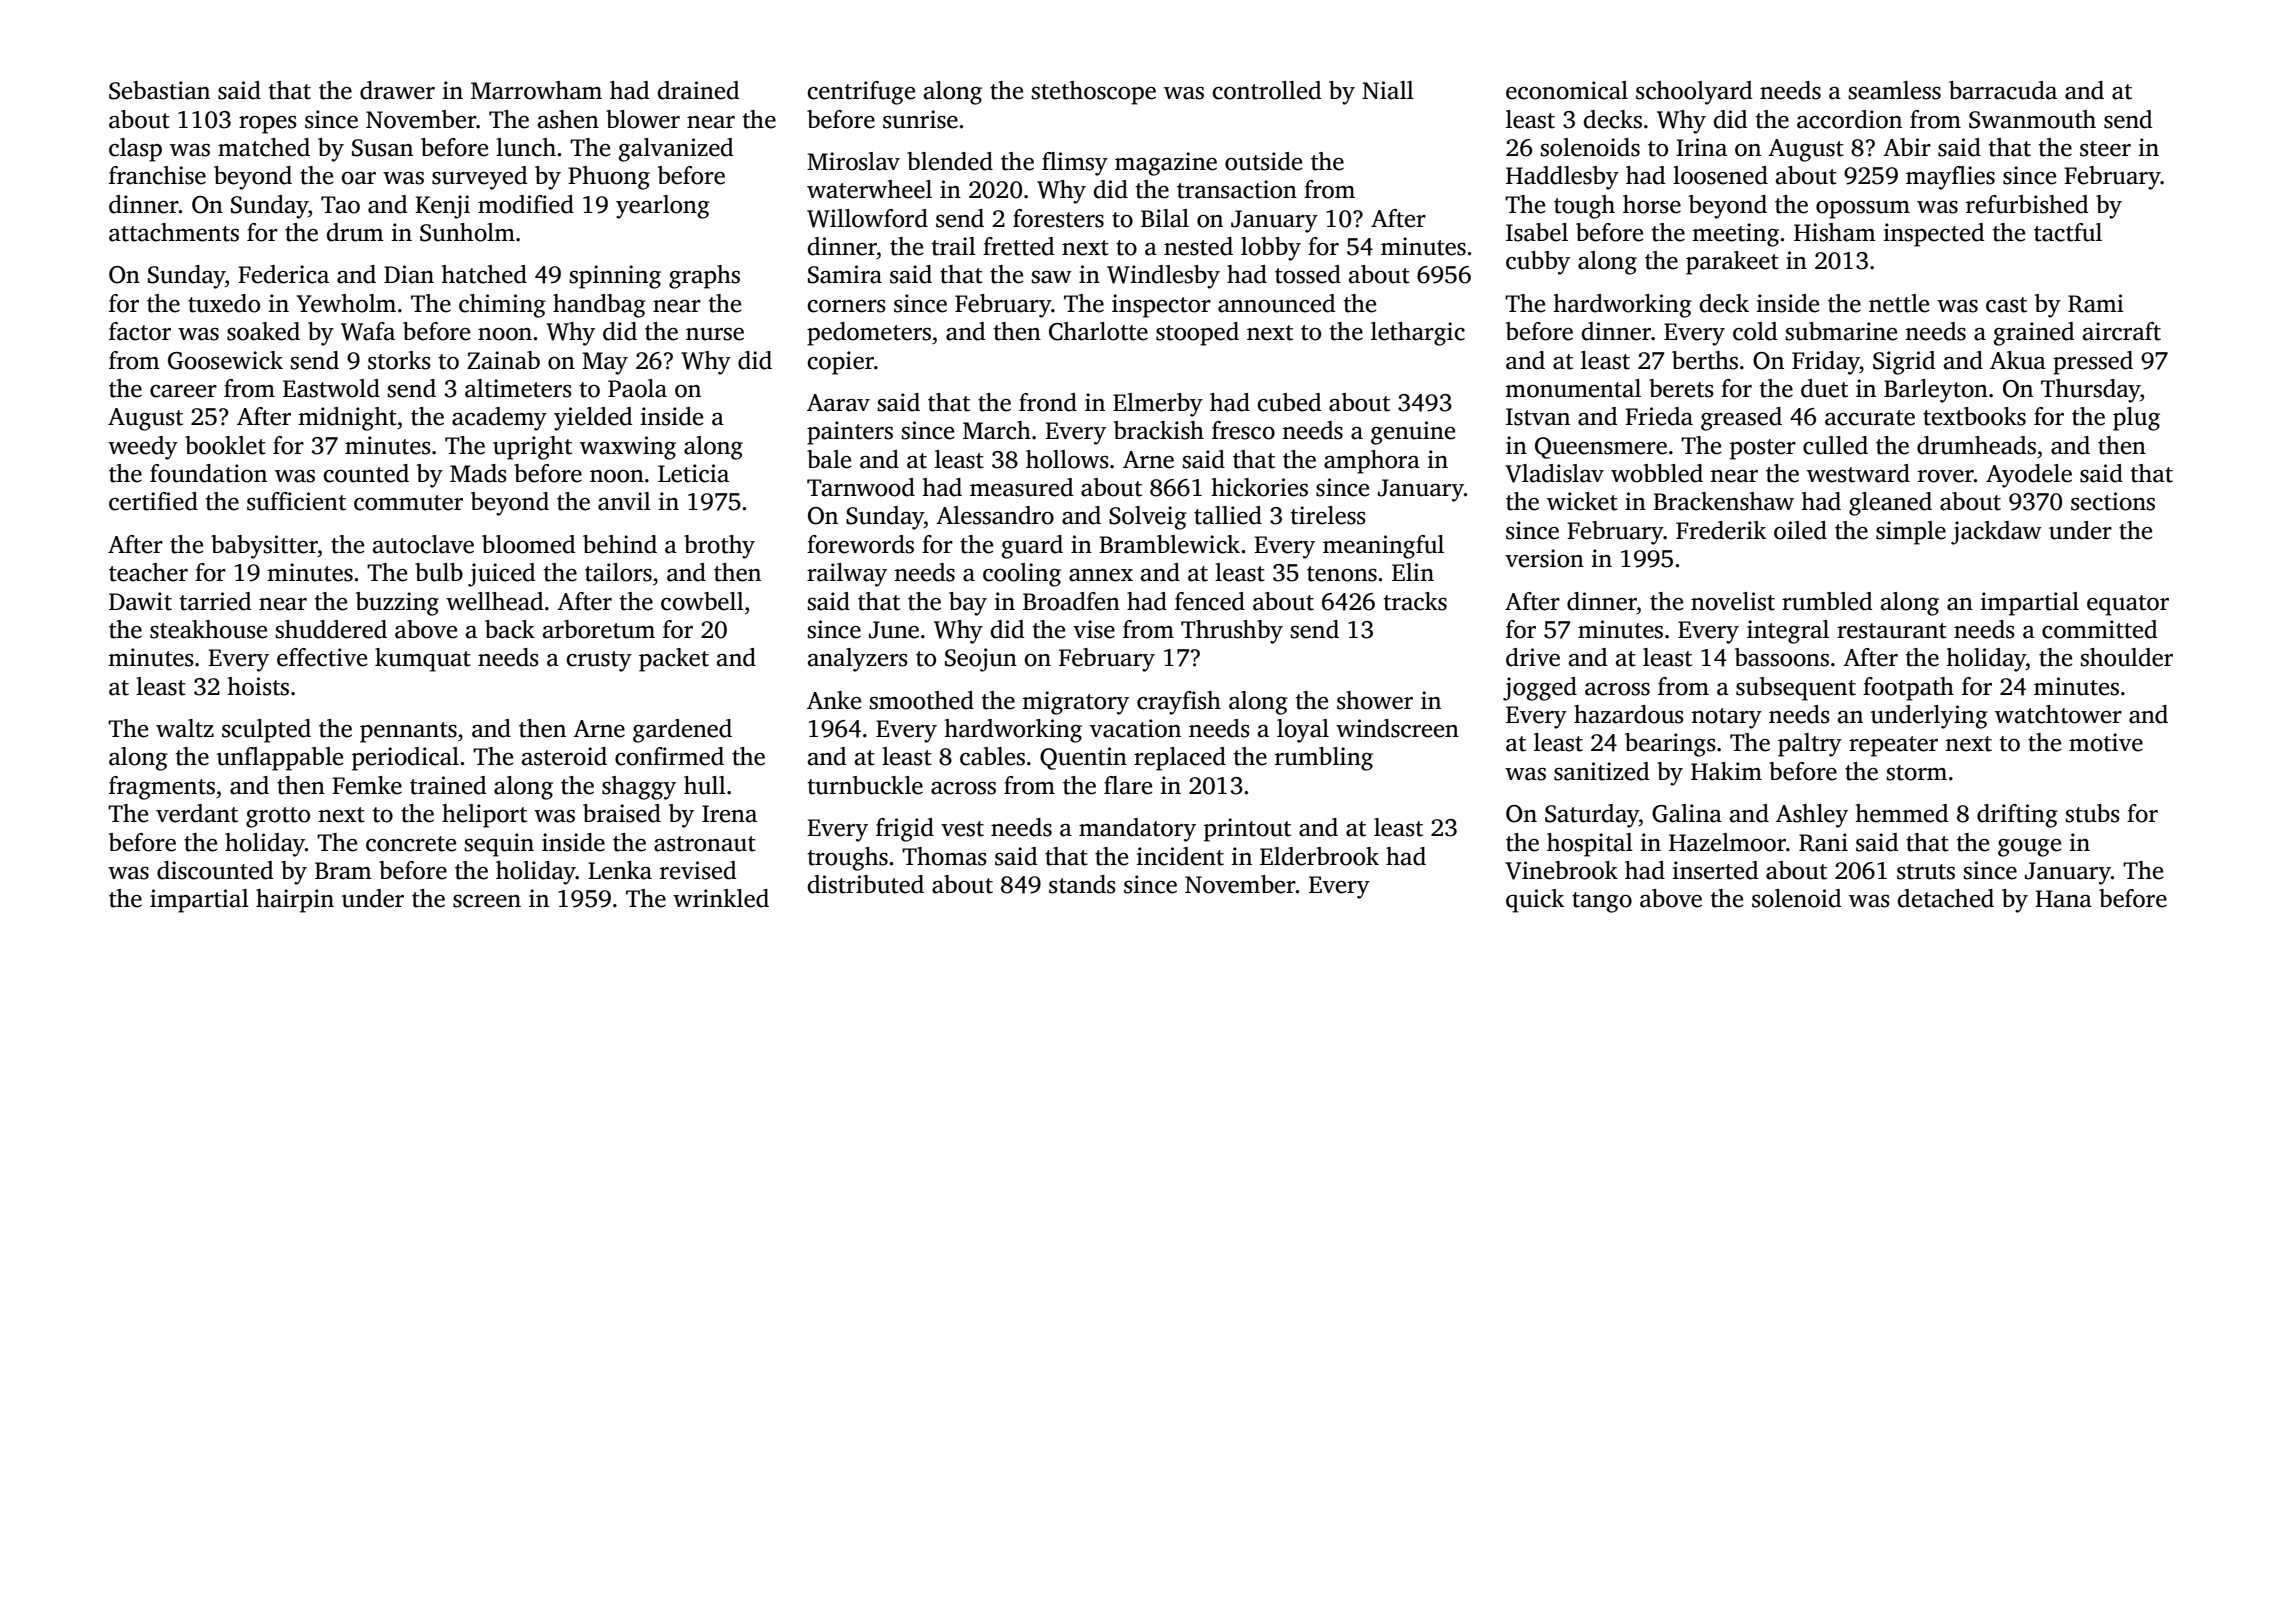 The image size is (2282, 1614). Describe the element at coordinates (143, 448) in the screenshot. I see `weedy` at that location.
